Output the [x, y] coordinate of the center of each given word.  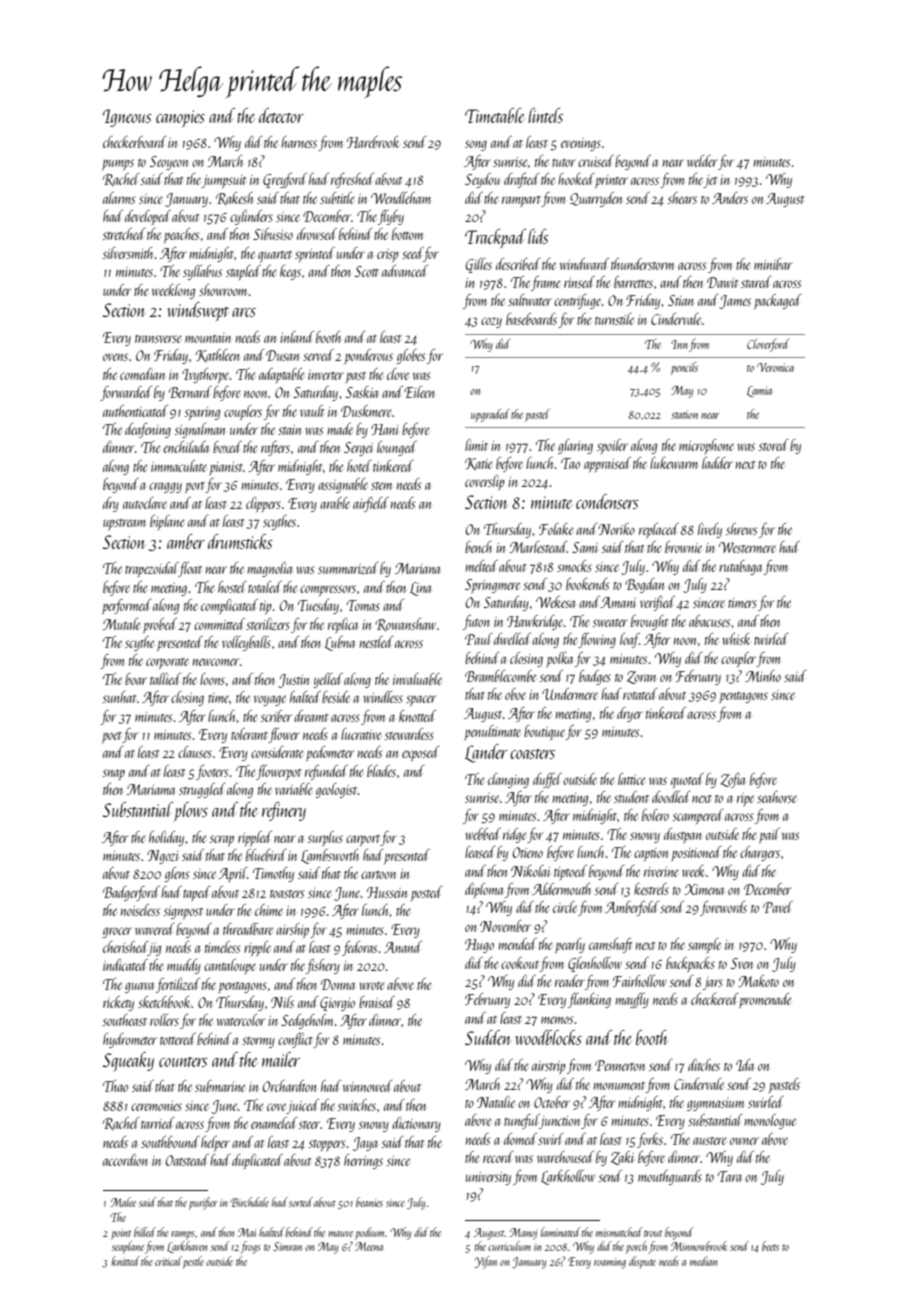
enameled [274, 1123]
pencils [684, 368]
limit [476, 445]
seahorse [777, 797]
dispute [642, 1262]
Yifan [486, 1262]
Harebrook [373, 142]
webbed [483, 834]
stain [289, 430]
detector [281, 115]
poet [112, 737]
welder [702, 161]
